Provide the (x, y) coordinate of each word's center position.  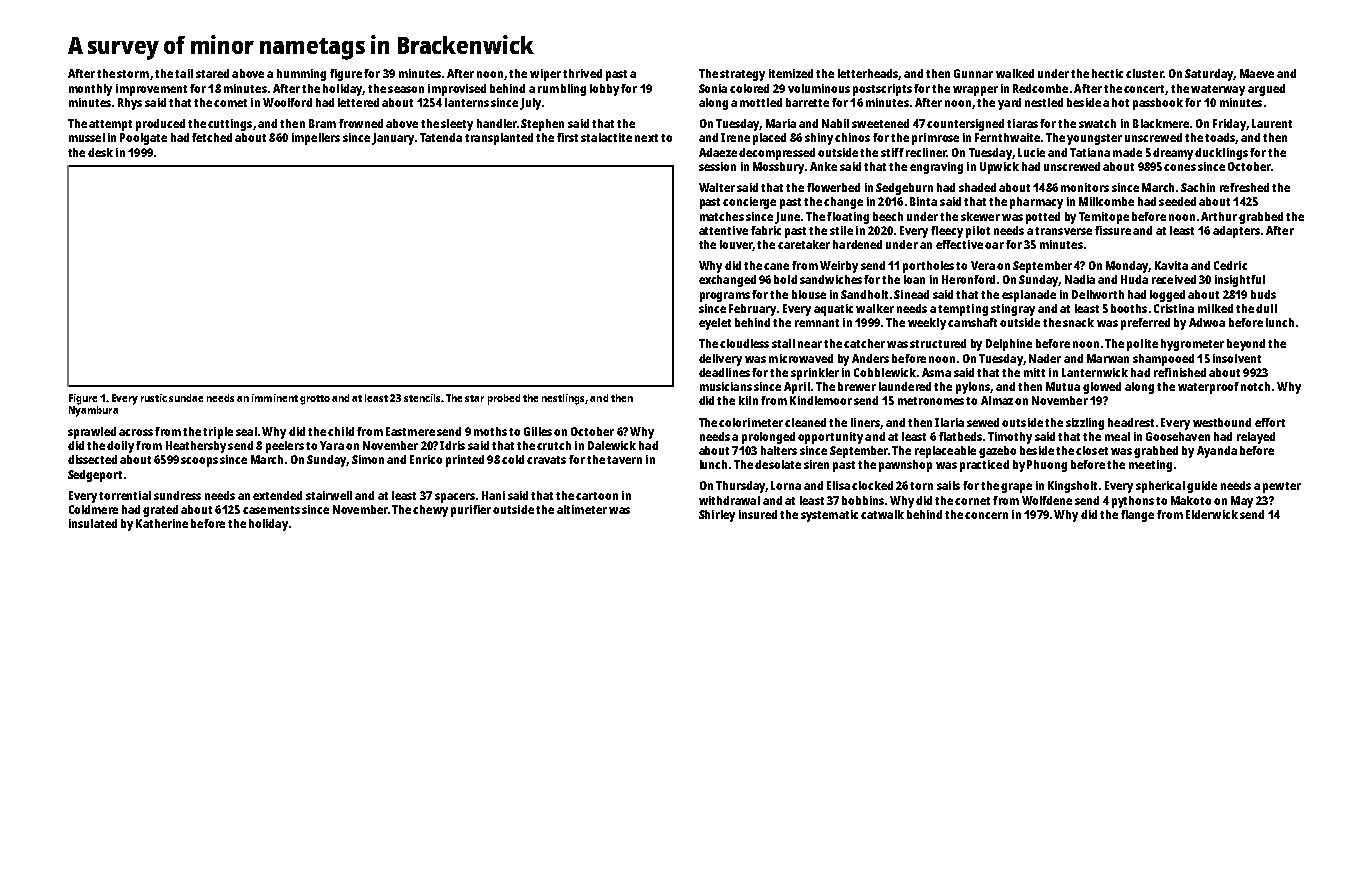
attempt (110, 125)
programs (725, 297)
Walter (717, 187)
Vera (983, 265)
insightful (1240, 281)
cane (776, 266)
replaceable (945, 452)
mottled (761, 102)
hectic (1107, 73)
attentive (723, 230)
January (393, 139)
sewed (983, 422)
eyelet (715, 324)
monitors (1085, 187)
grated (160, 511)
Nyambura (93, 411)
